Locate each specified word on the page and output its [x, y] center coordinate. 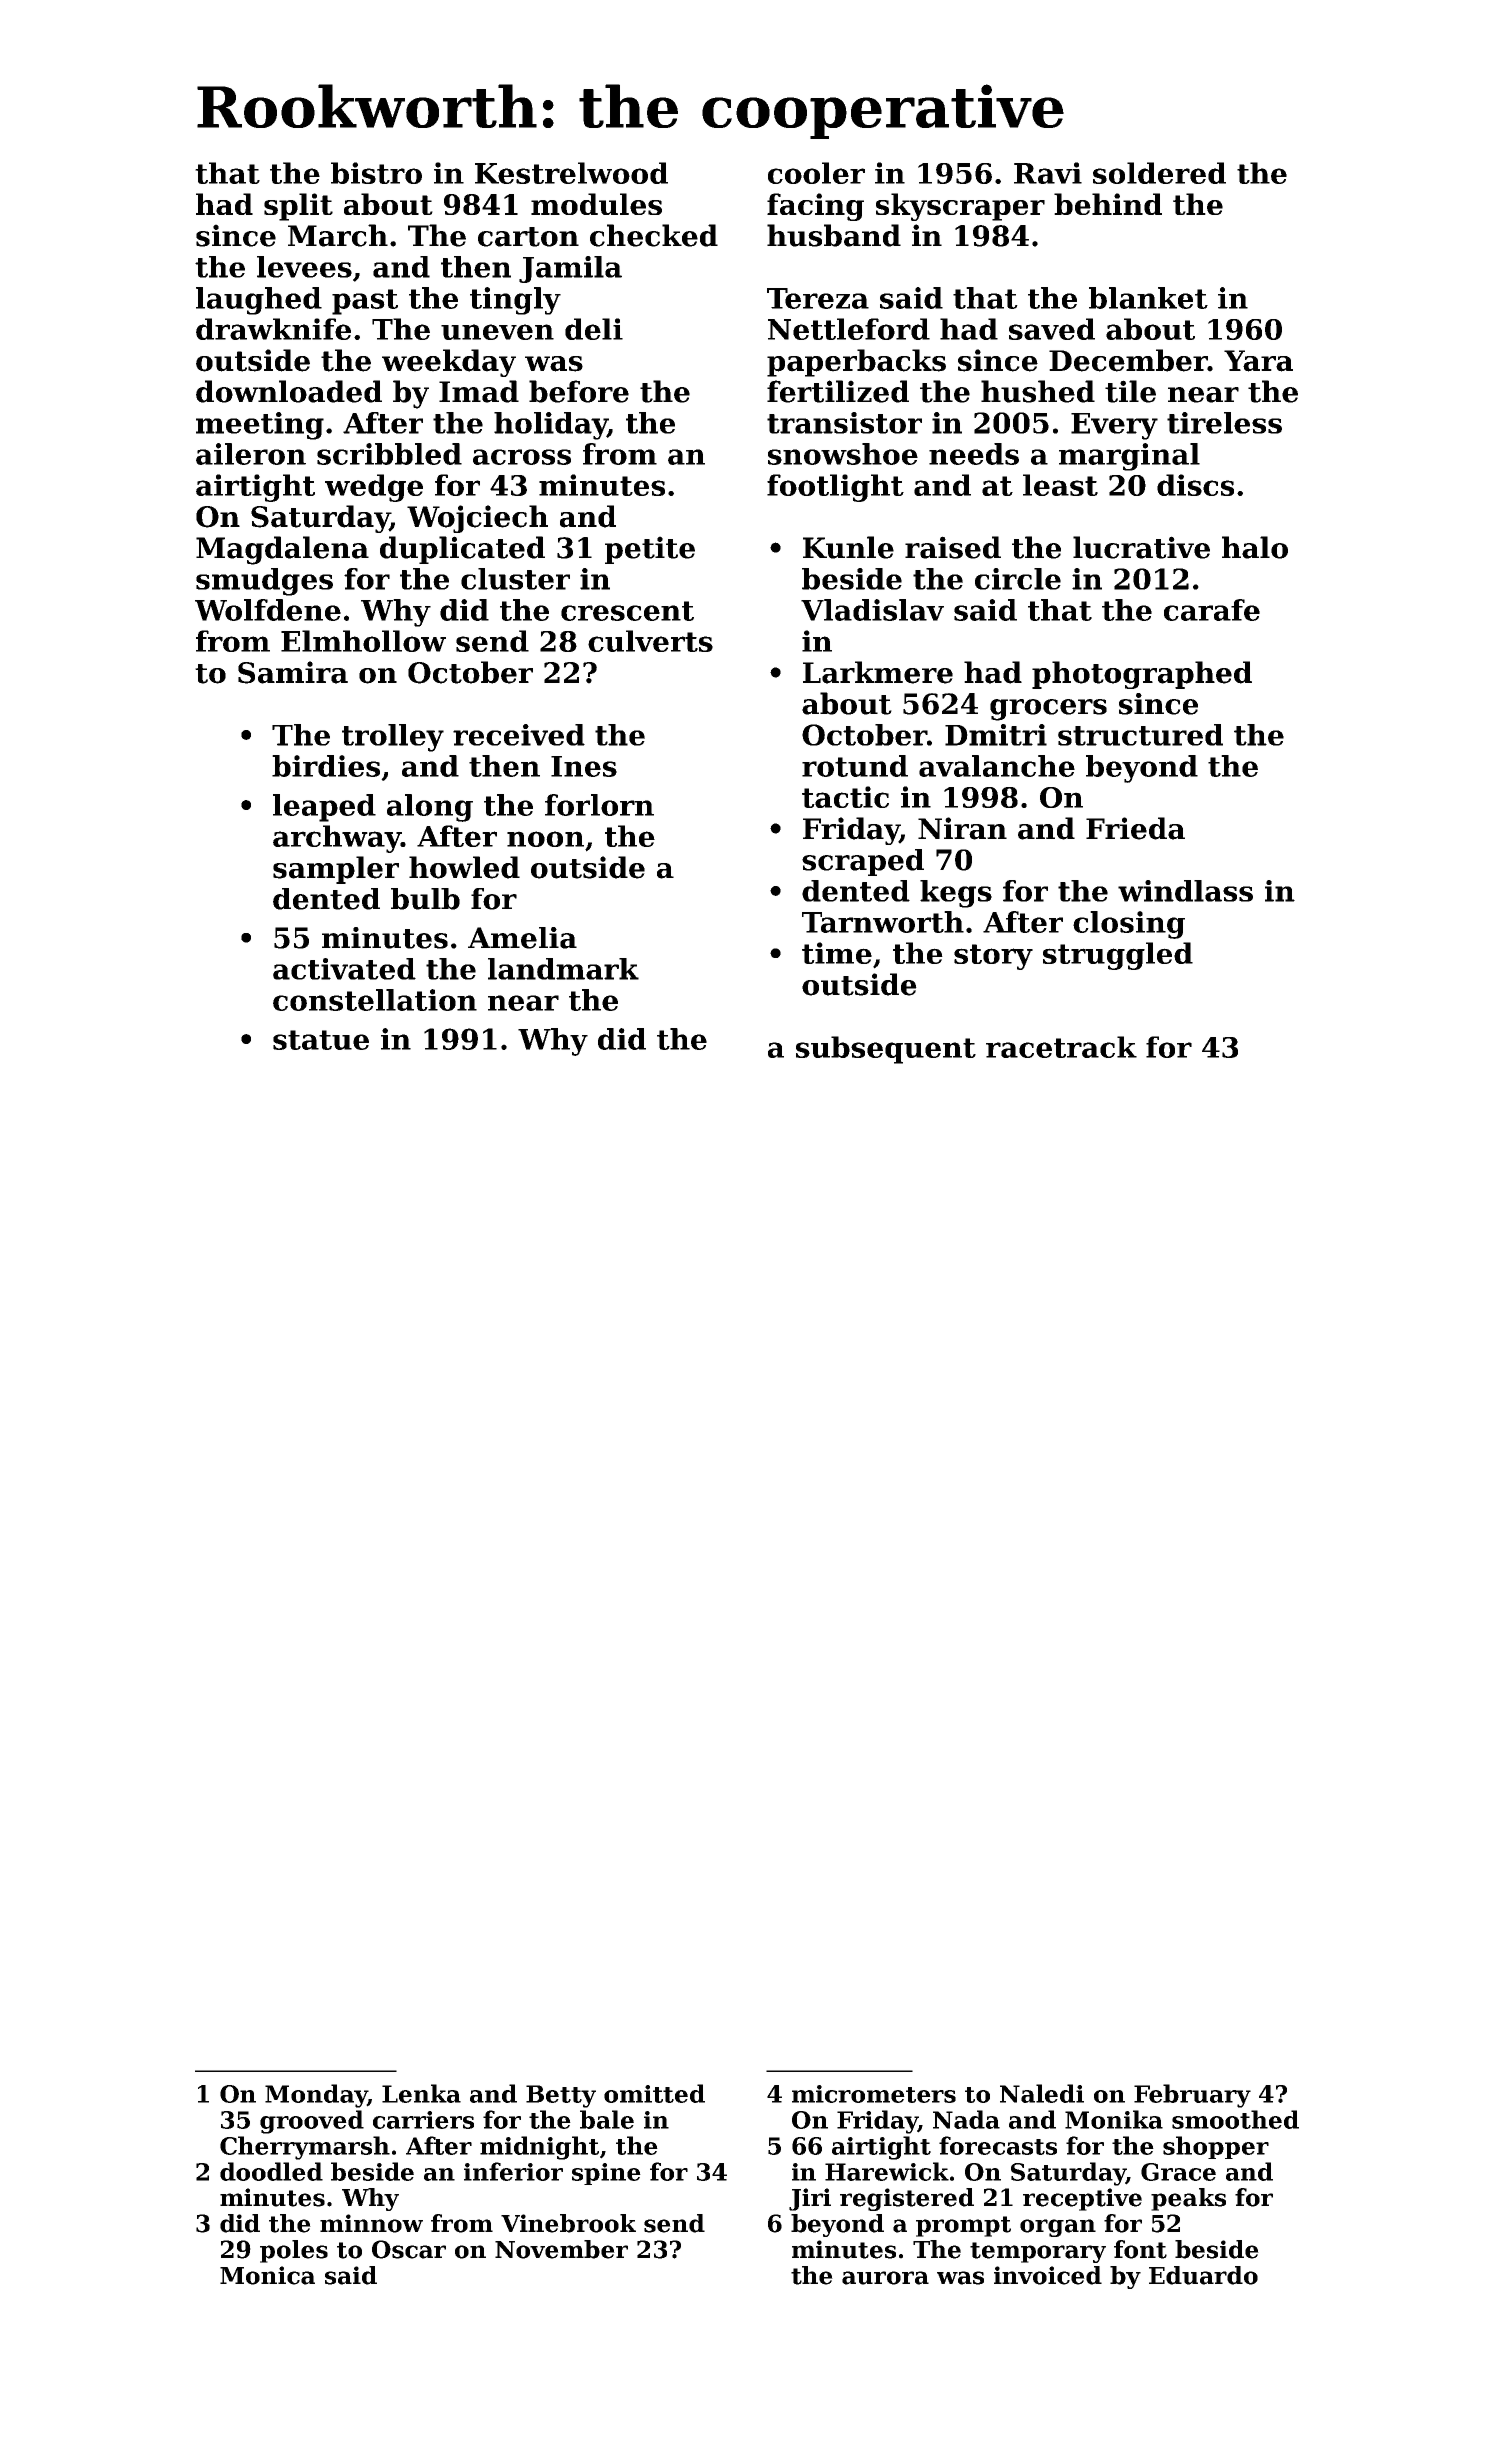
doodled [271, 2171]
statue [321, 1040]
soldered [1159, 173]
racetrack [1061, 1047]
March [338, 235]
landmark [563, 969]
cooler [816, 173]
